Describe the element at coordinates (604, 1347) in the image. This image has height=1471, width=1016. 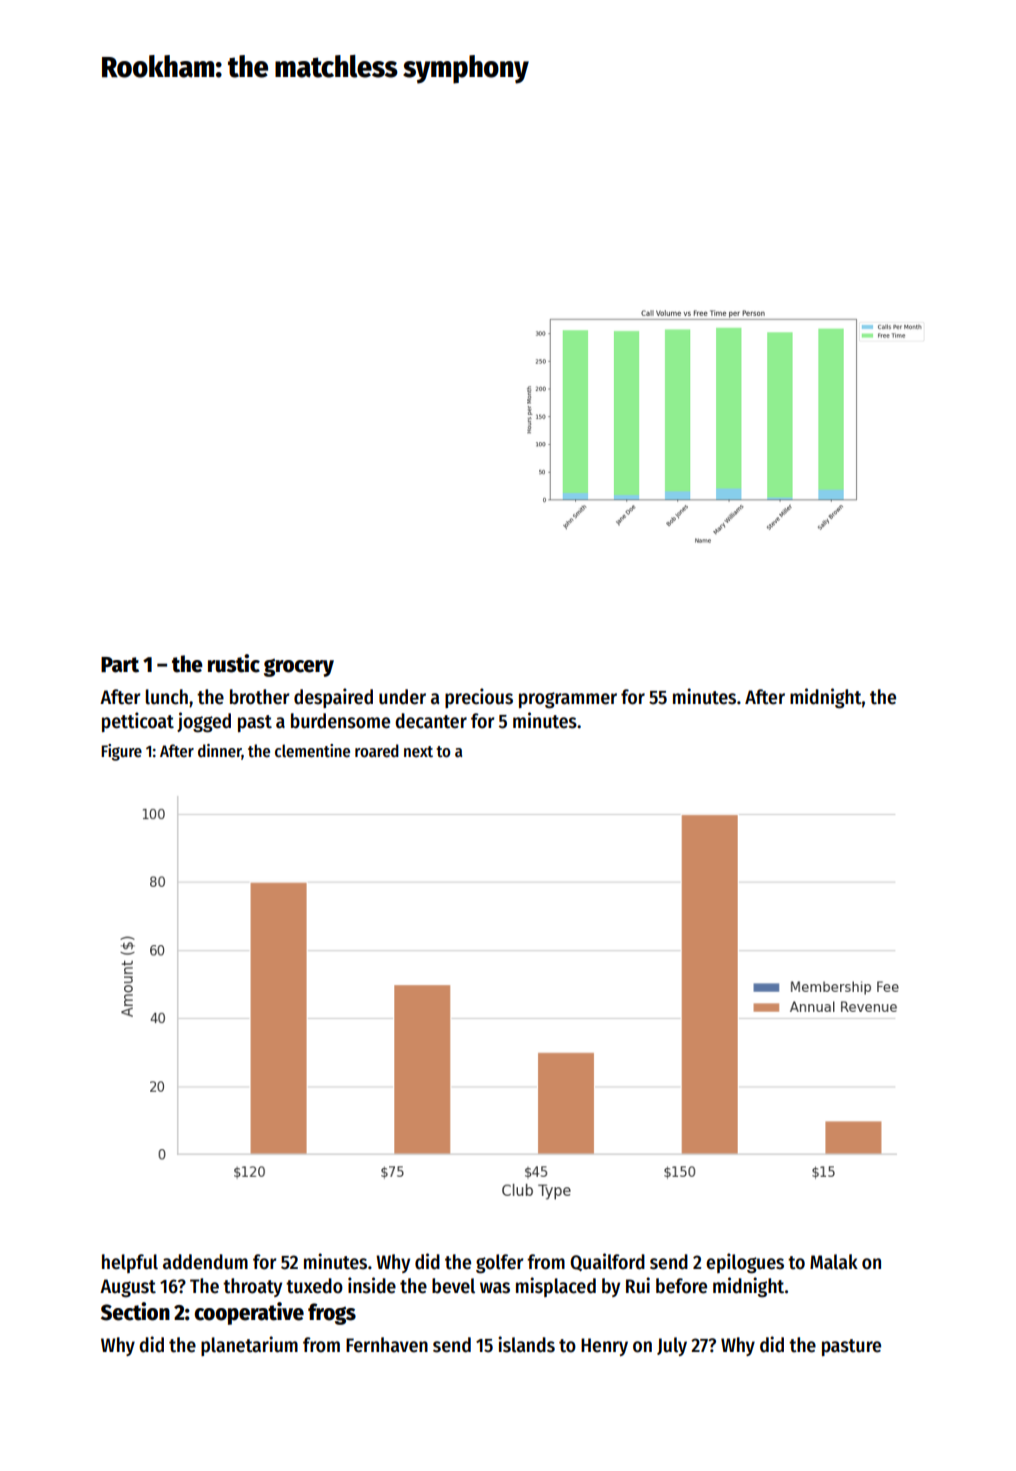
I see `Henry` at that location.
